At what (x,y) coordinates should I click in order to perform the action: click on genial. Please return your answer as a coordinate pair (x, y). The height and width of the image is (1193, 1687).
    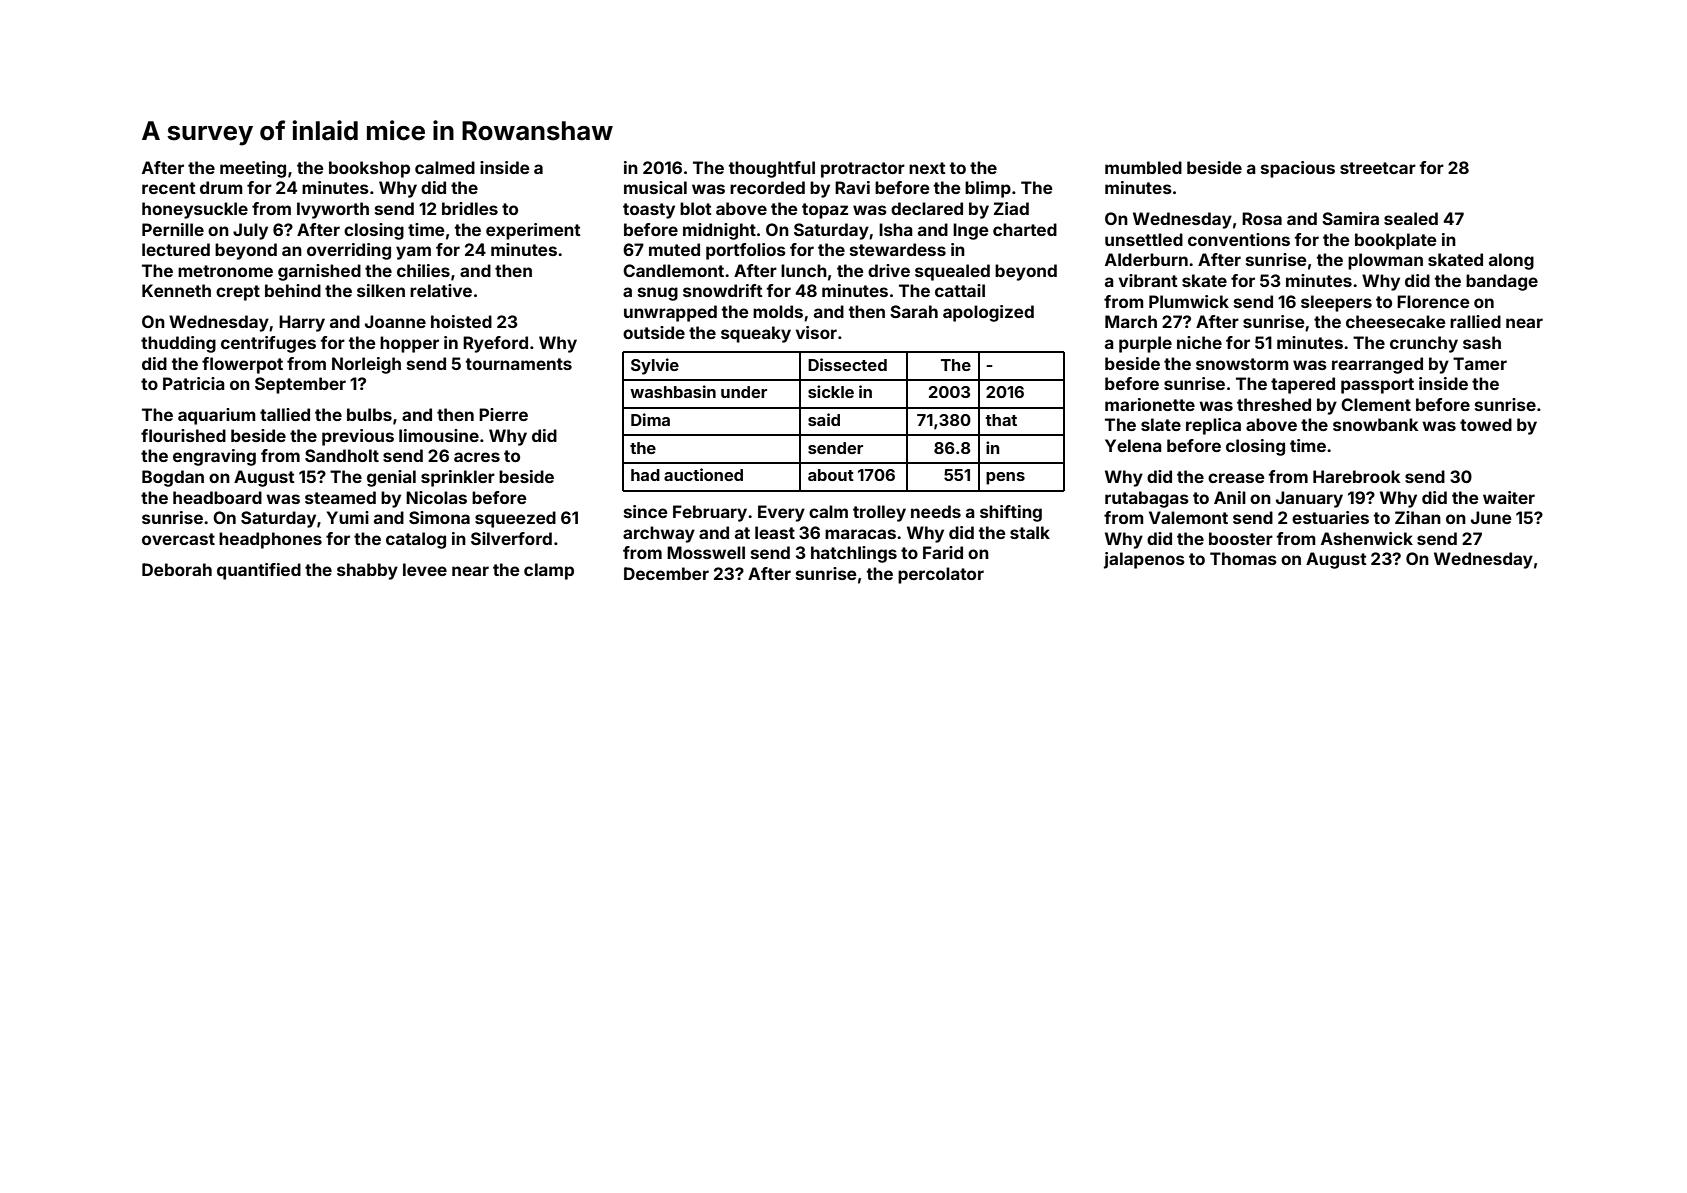
    Looking at the image, I should click on (391, 478).
